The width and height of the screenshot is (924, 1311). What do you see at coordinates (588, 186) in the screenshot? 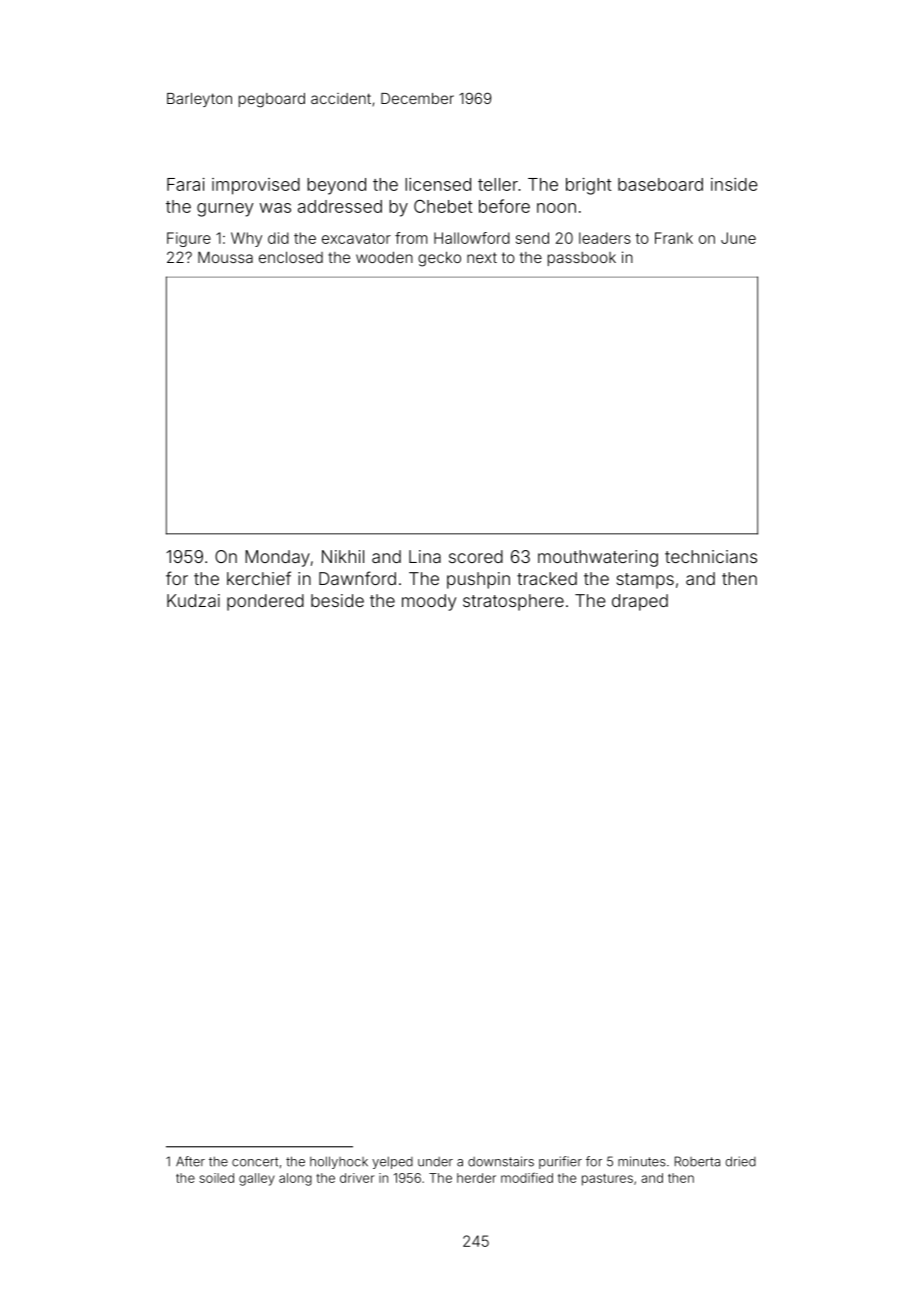
I see `bright` at bounding box center [588, 186].
